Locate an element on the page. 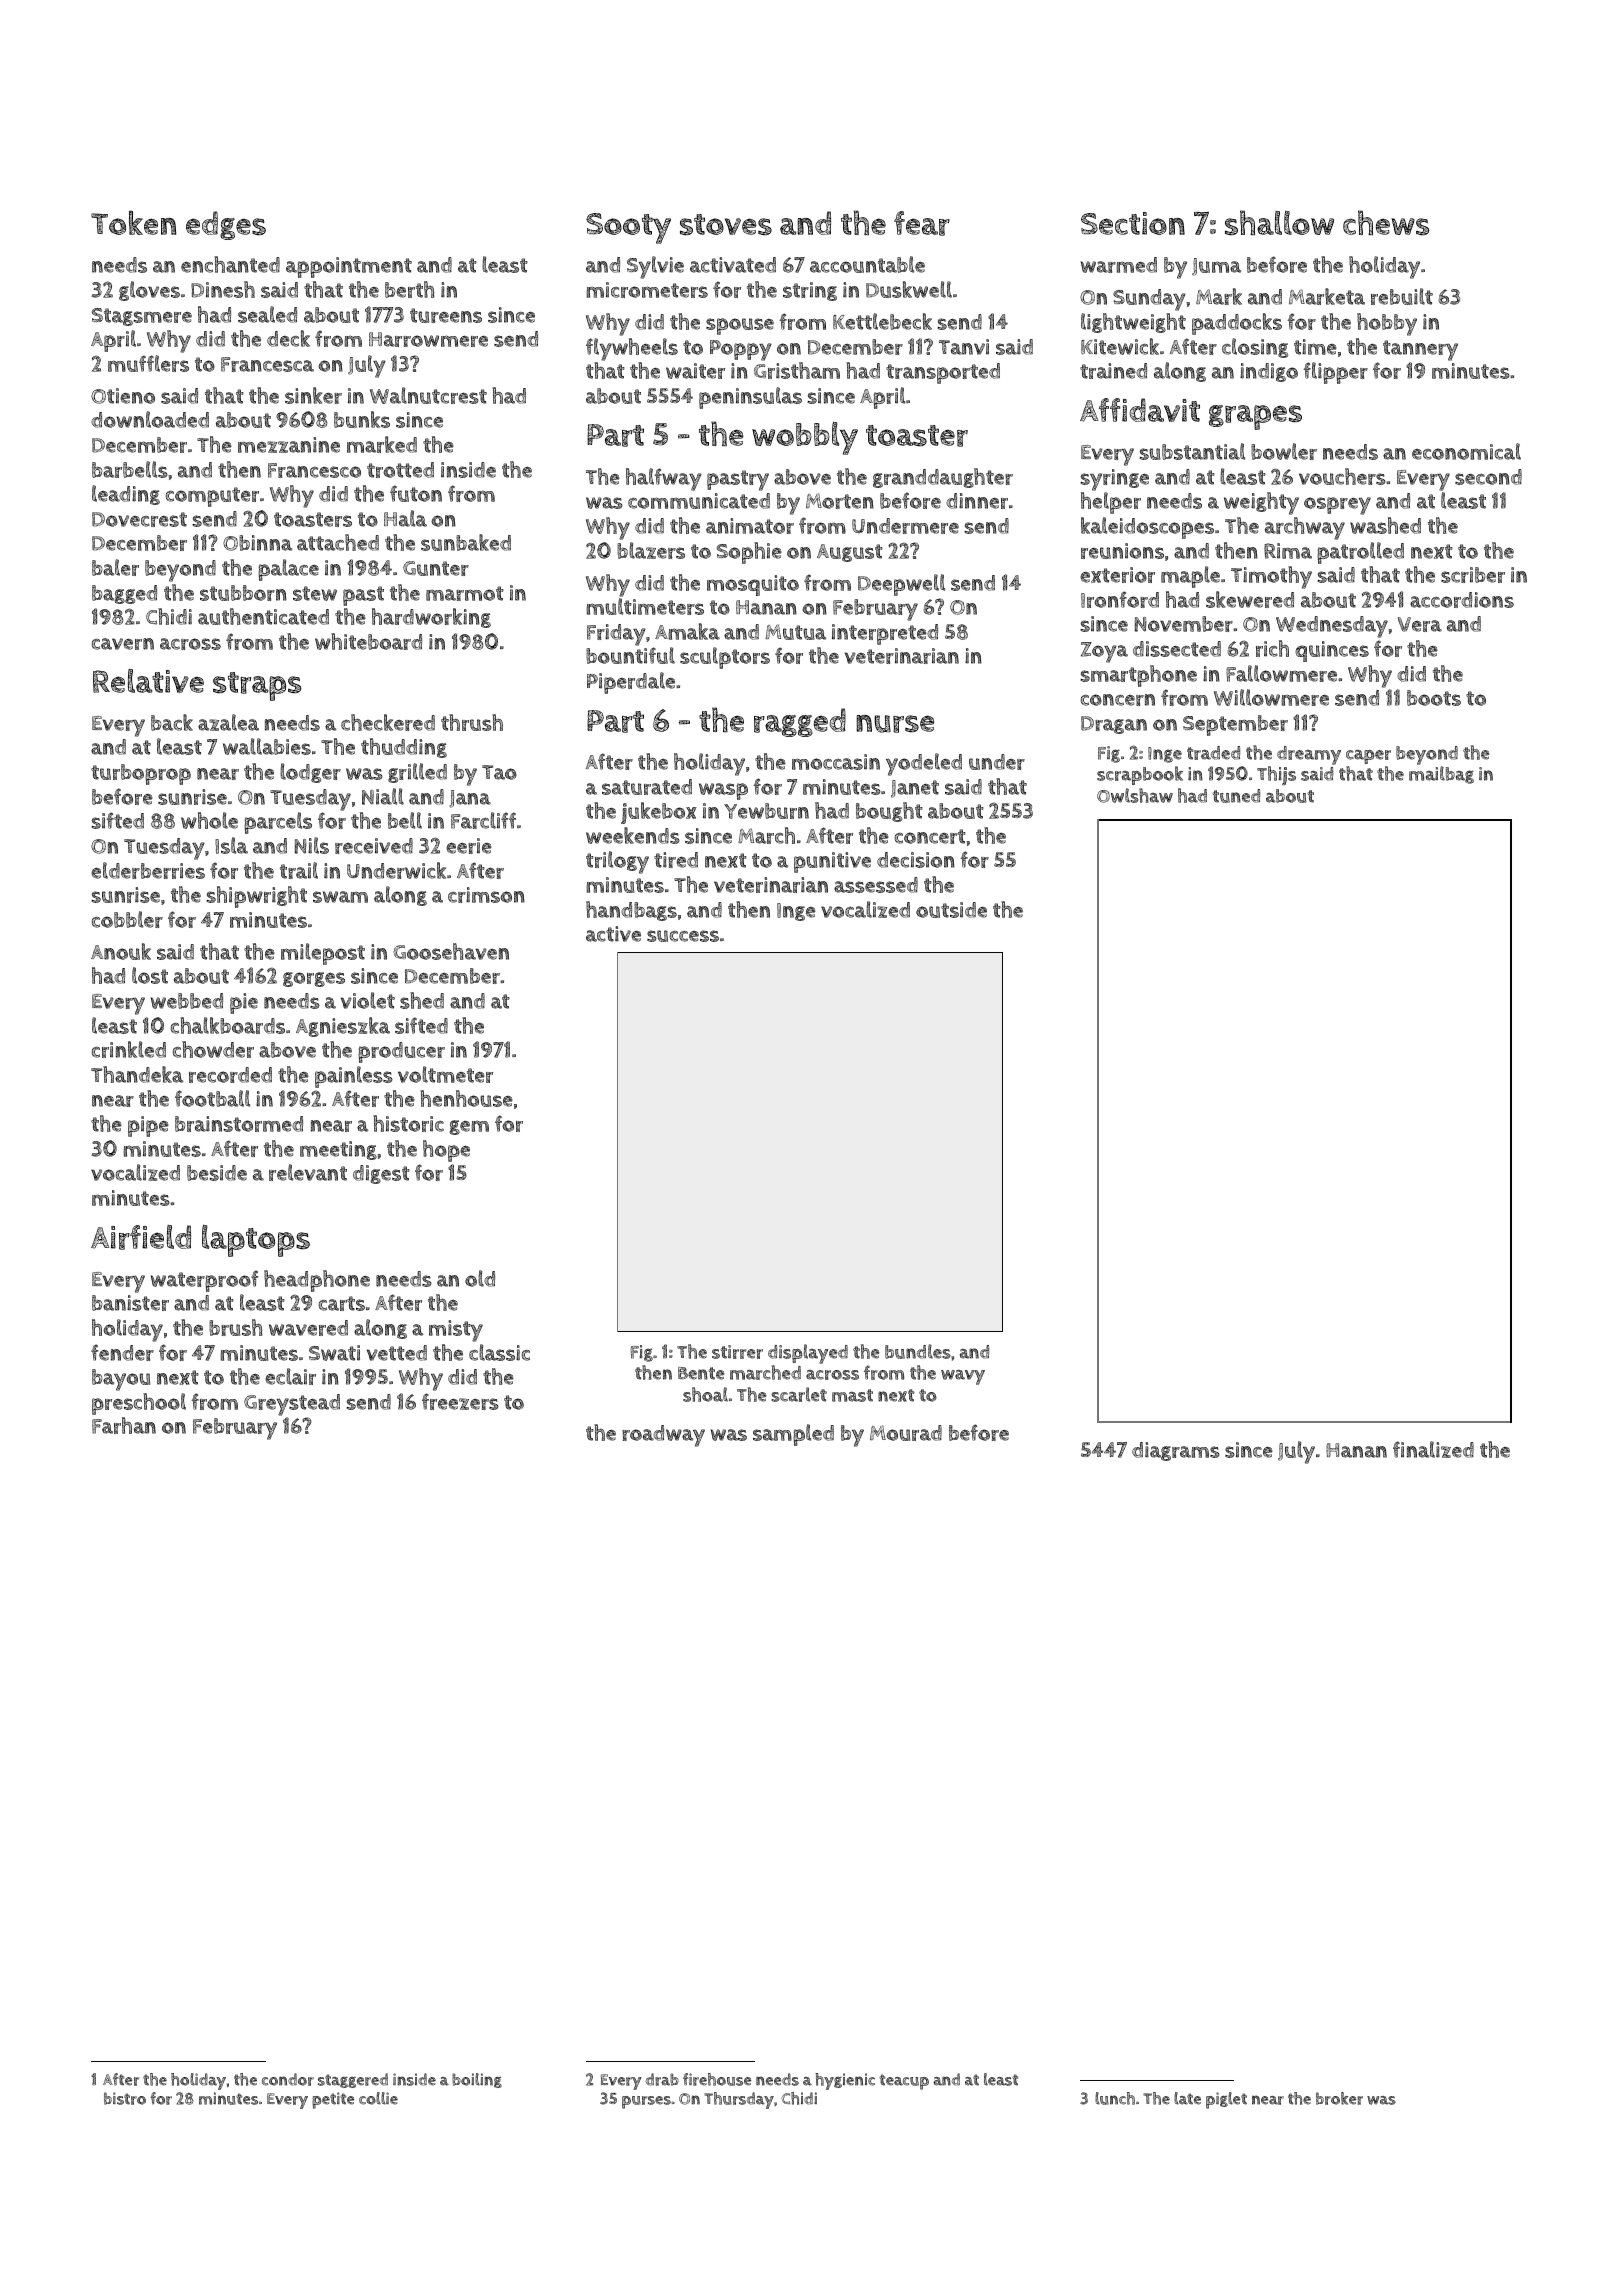  transported is located at coordinates (943, 373).
